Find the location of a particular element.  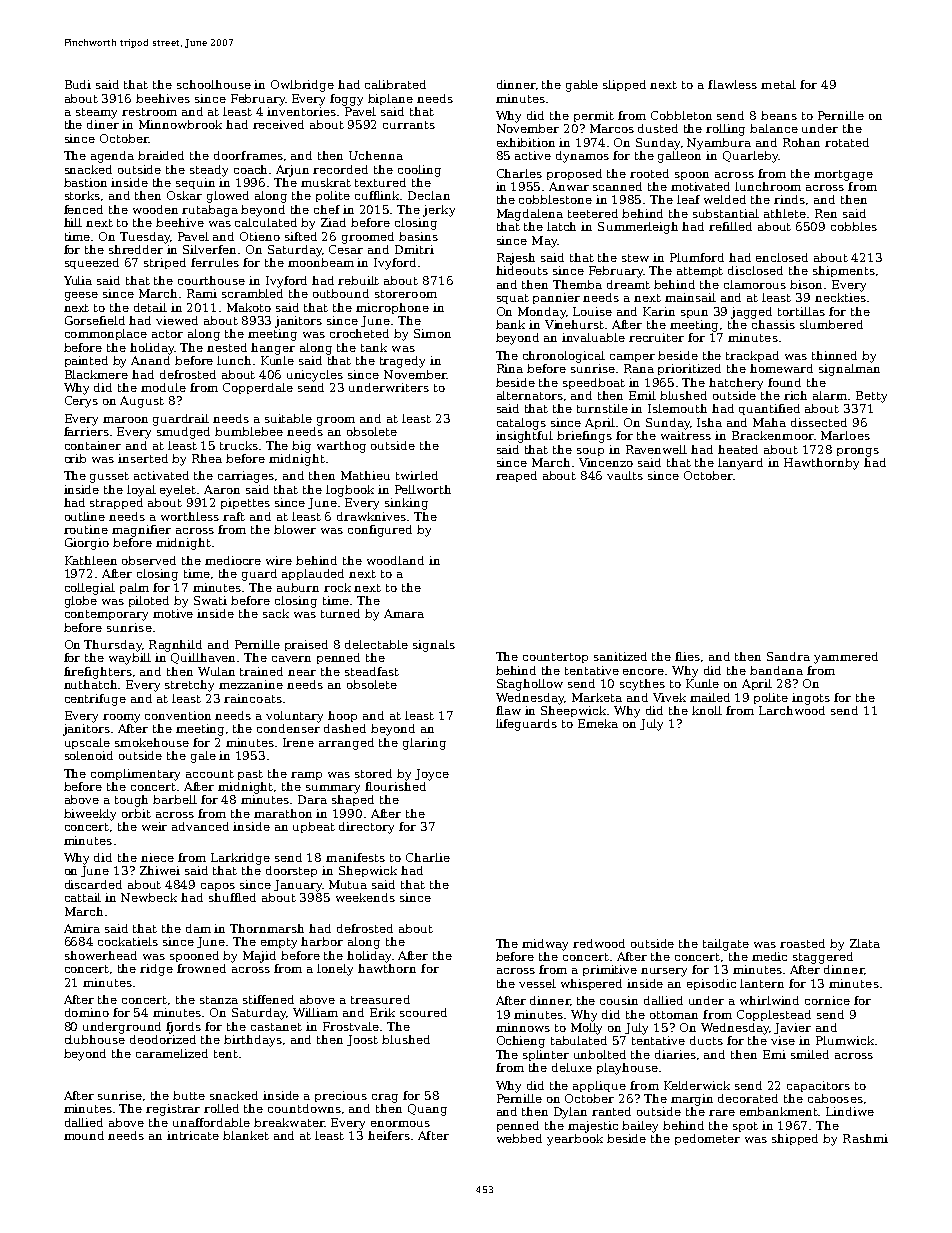

Cerys is located at coordinates (81, 402).
